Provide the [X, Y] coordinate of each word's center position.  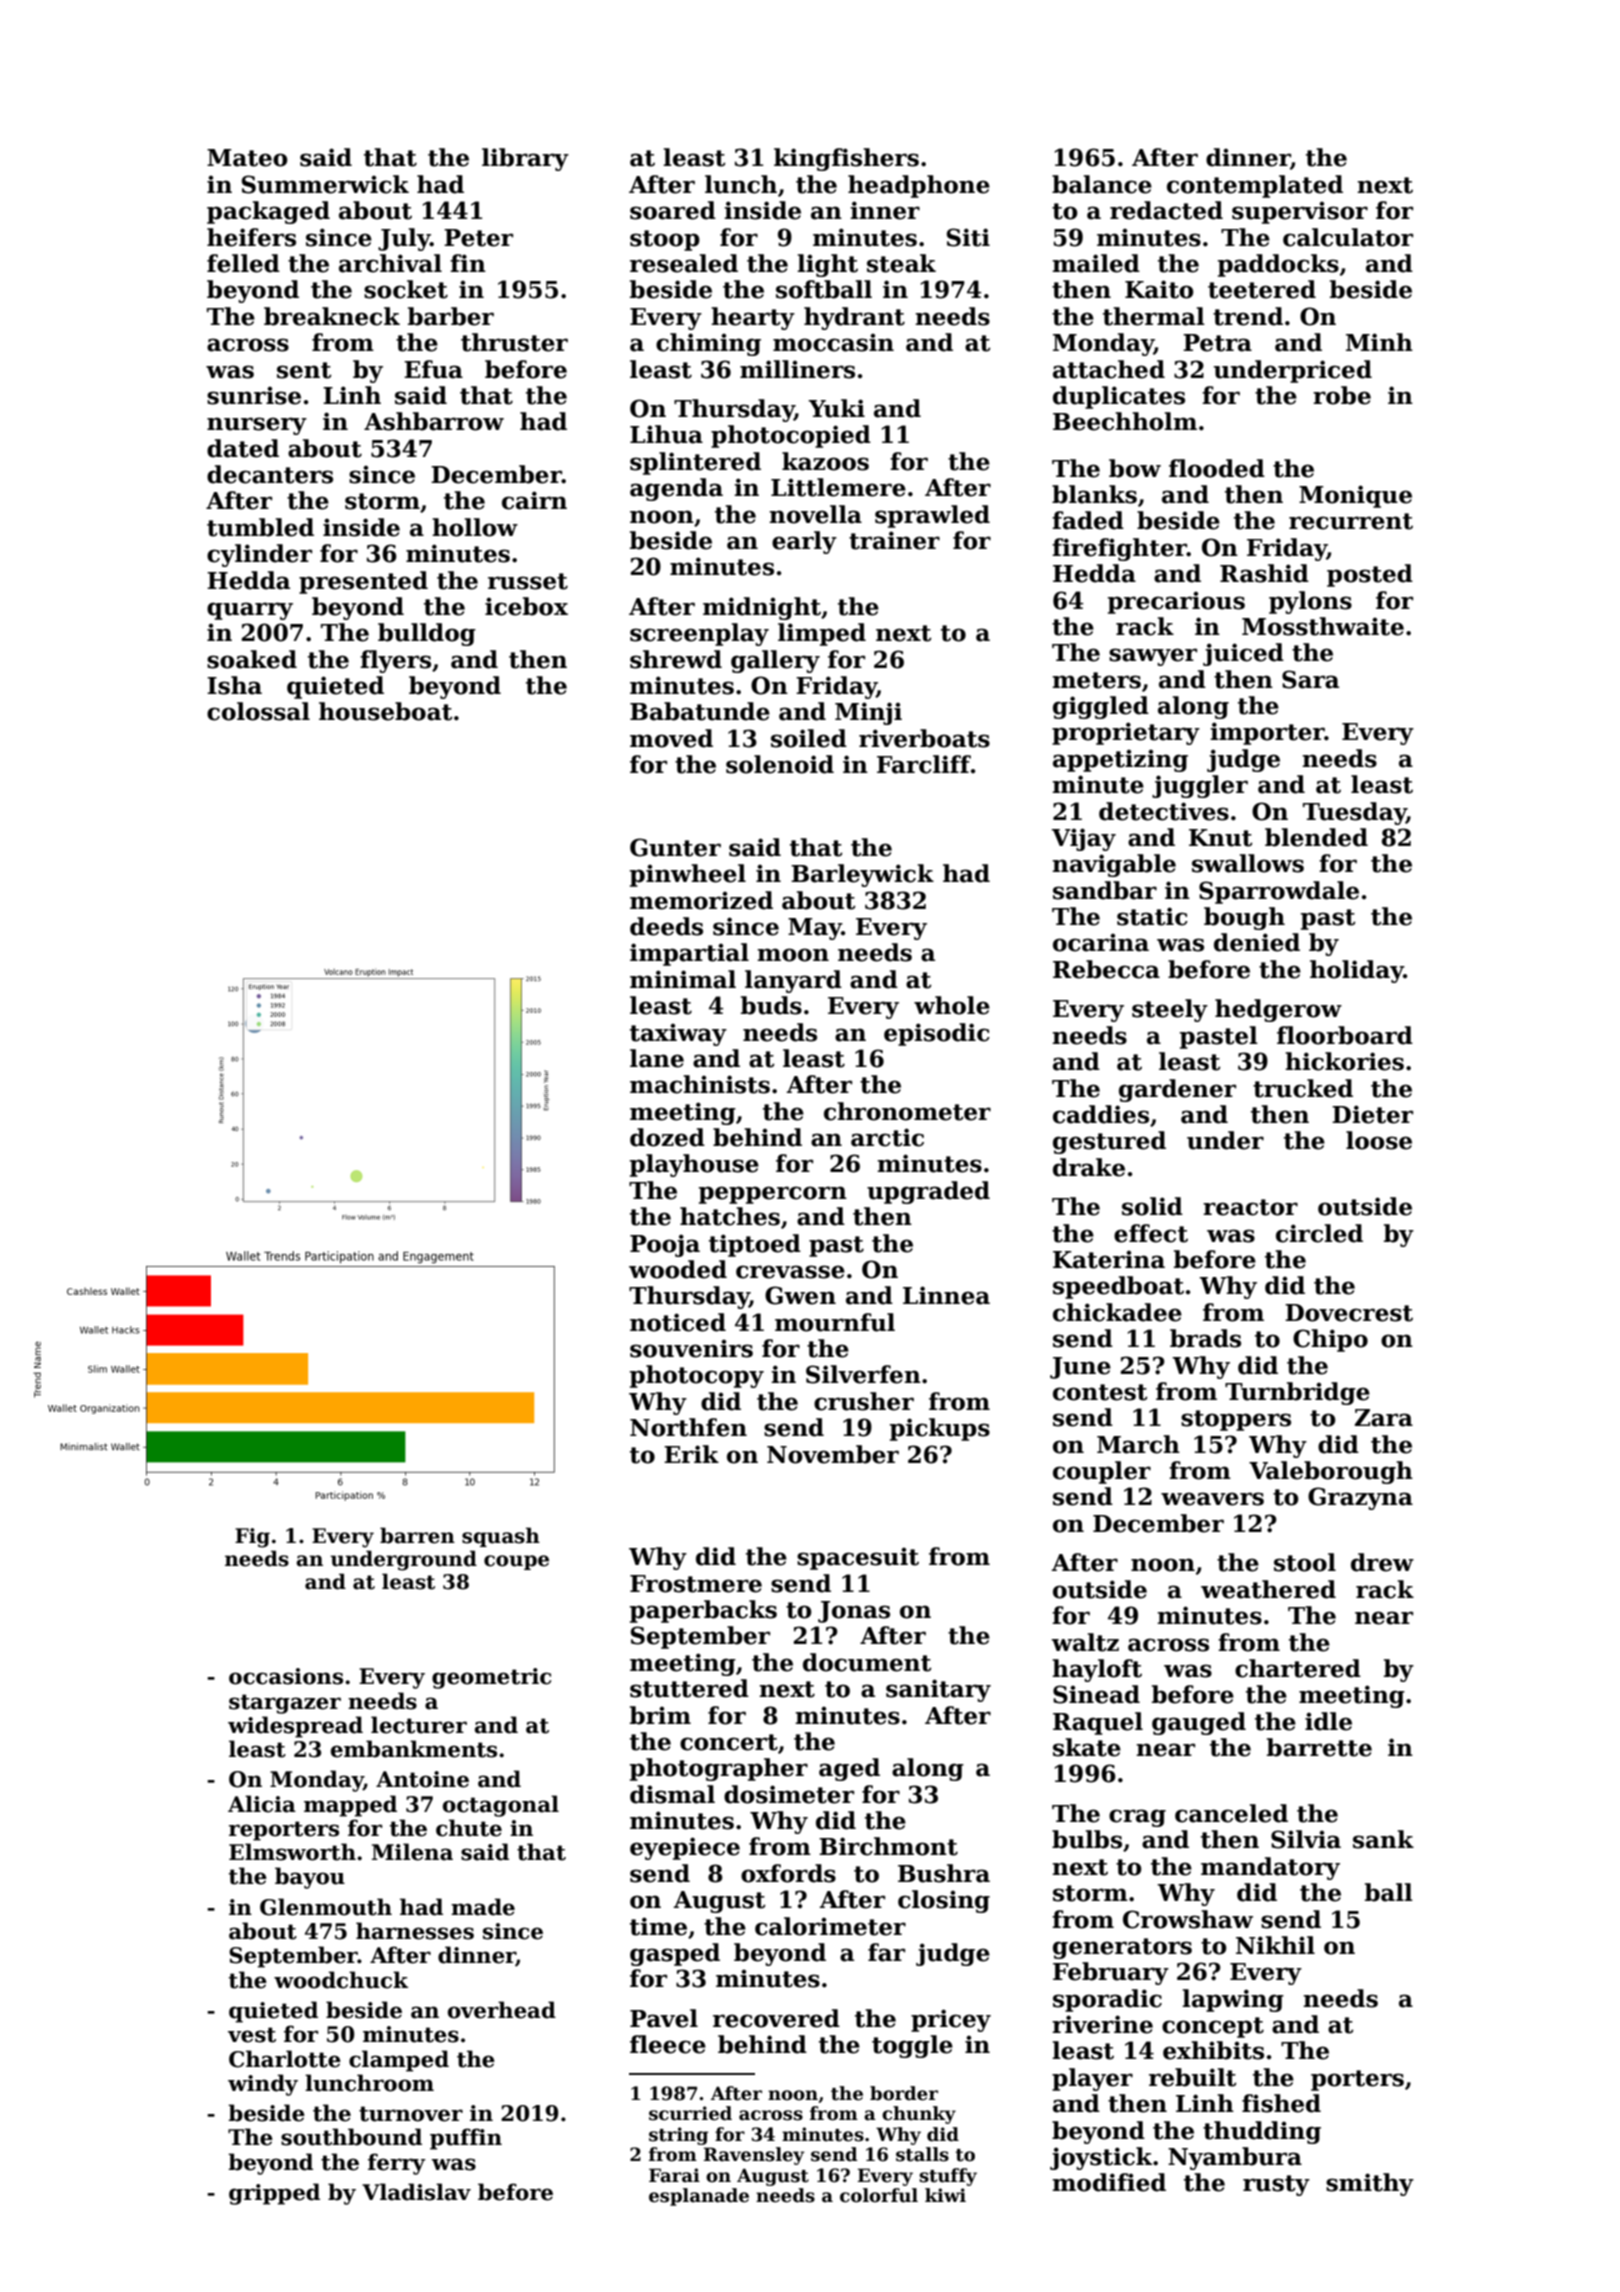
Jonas [854, 1612]
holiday [1357, 971]
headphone [919, 186]
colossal [258, 711]
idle [1328, 1721]
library [525, 159]
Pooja [665, 1245]
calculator [1348, 237]
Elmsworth [292, 1852]
